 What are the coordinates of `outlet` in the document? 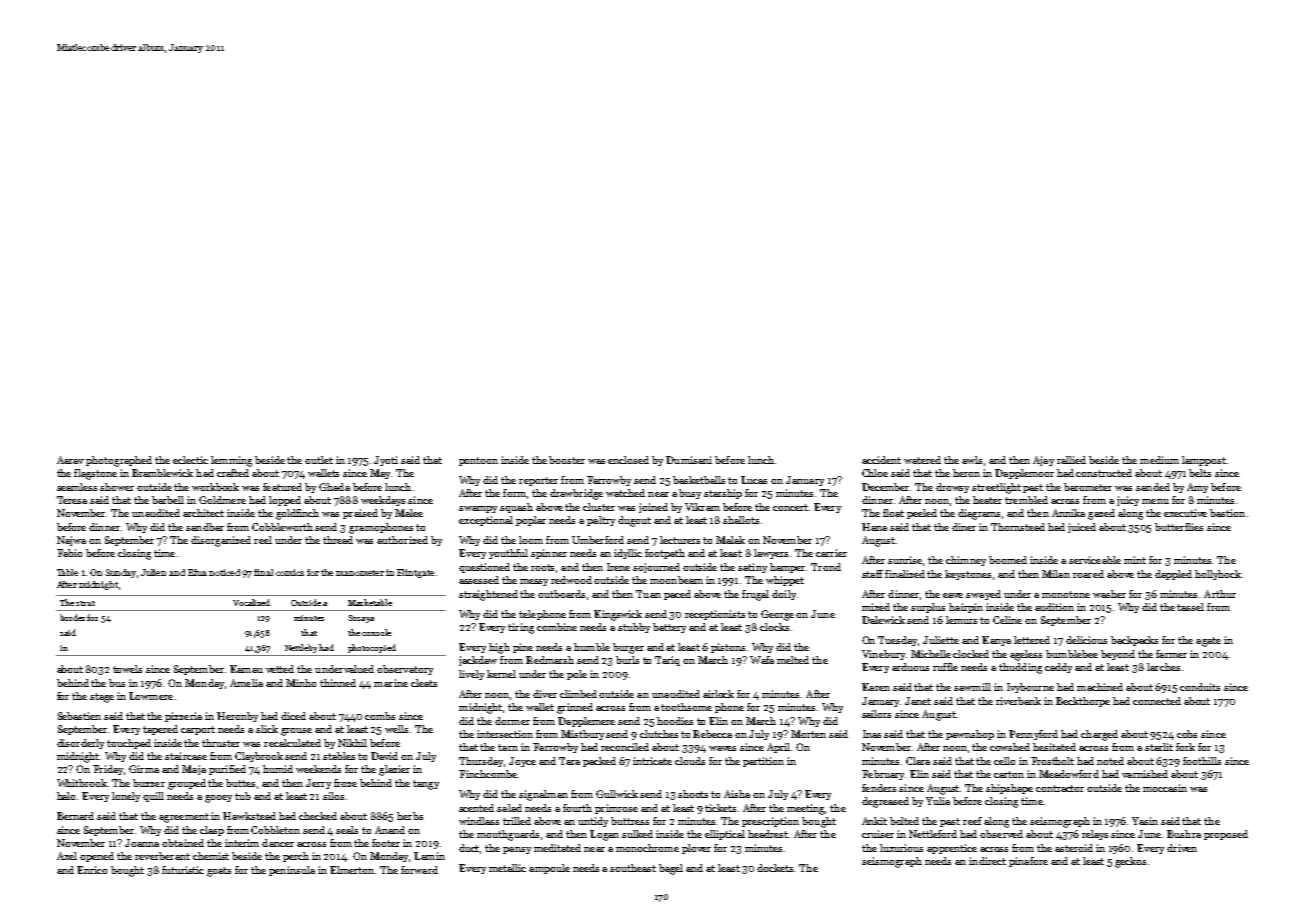 It's located at (319, 460).
